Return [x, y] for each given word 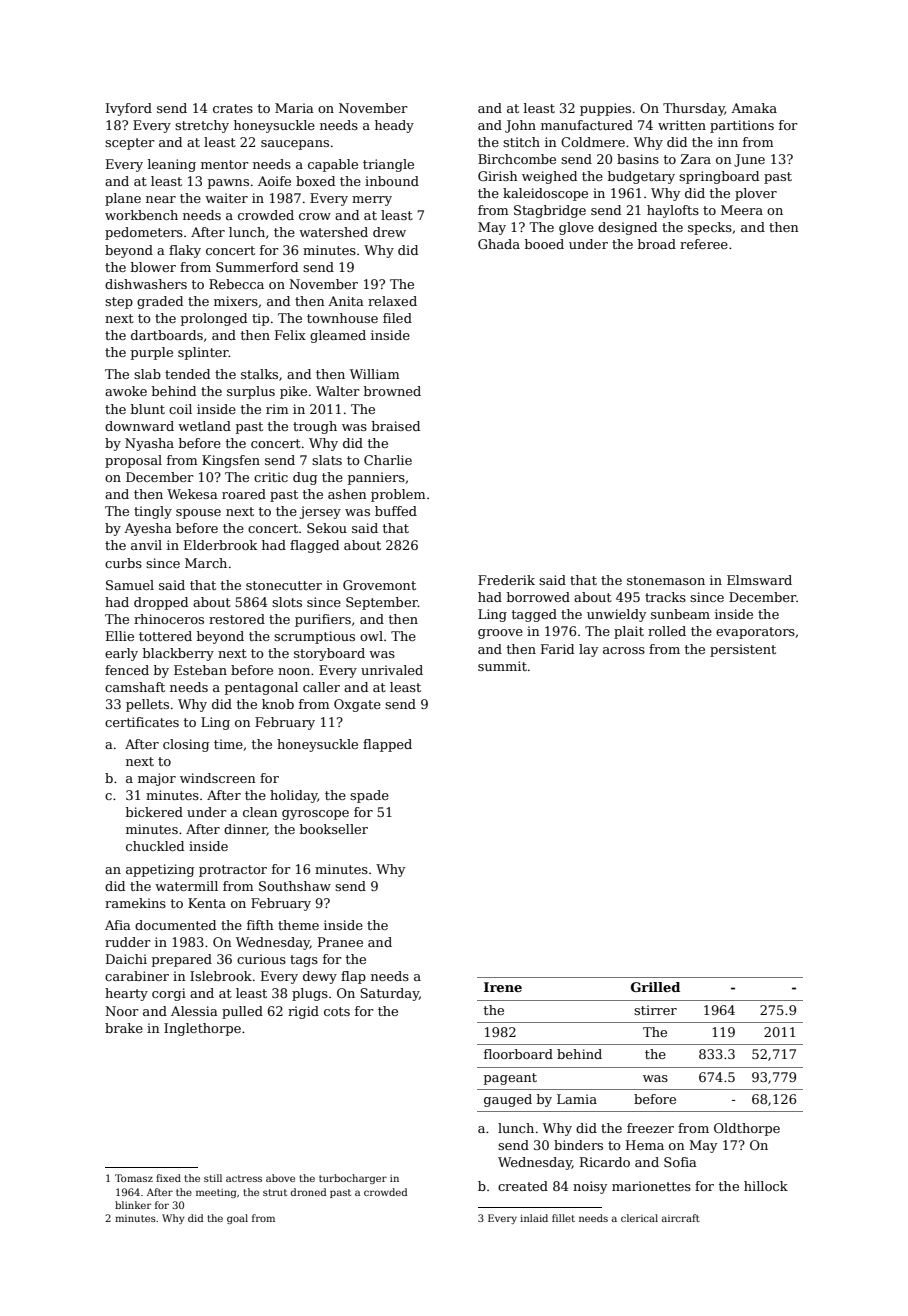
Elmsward [759, 580]
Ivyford [129, 109]
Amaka [754, 108]
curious [261, 959]
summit [502, 666]
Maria [294, 108]
